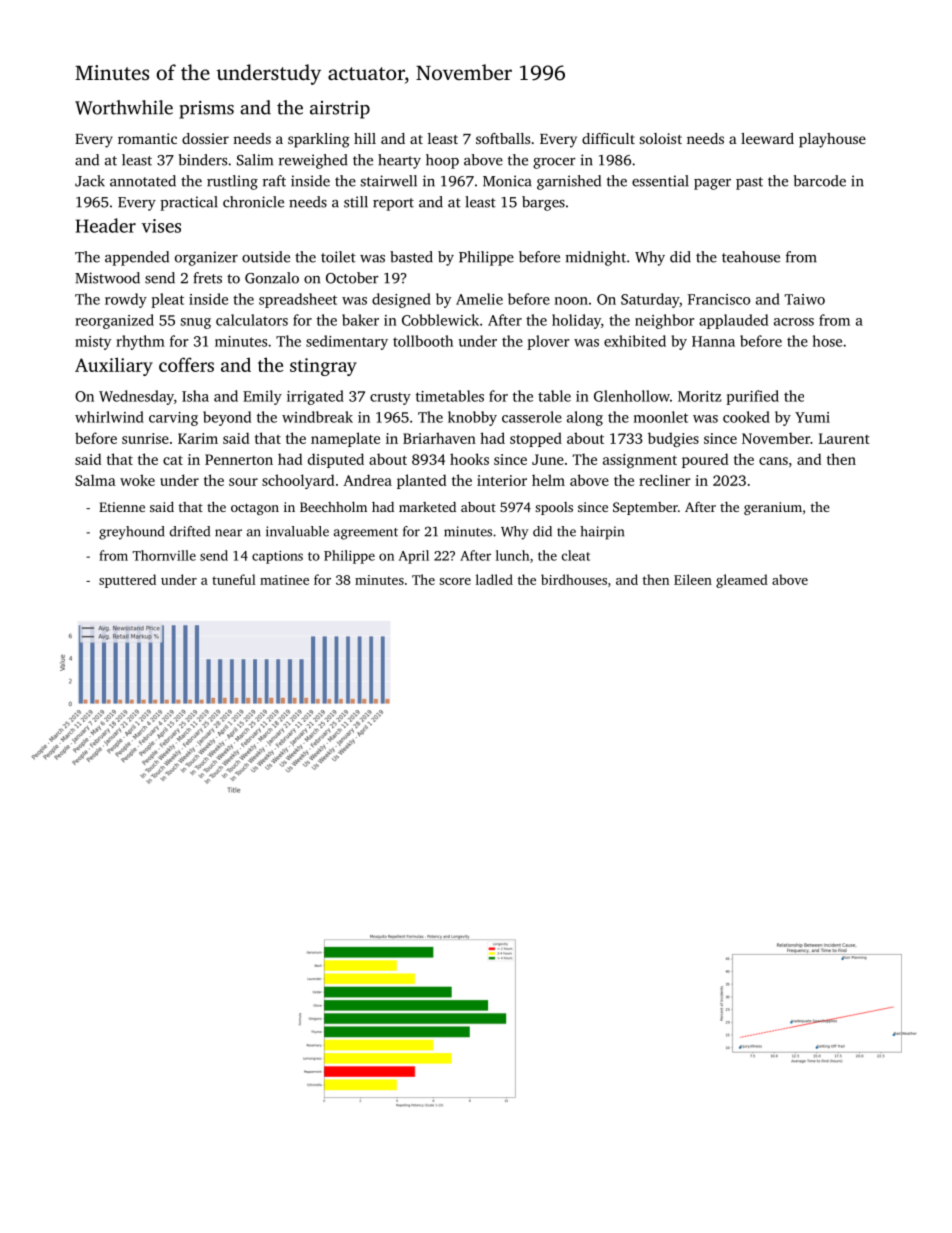  Describe the element at coordinates (124, 107) in the screenshot. I see `Worthwhile` at that location.
